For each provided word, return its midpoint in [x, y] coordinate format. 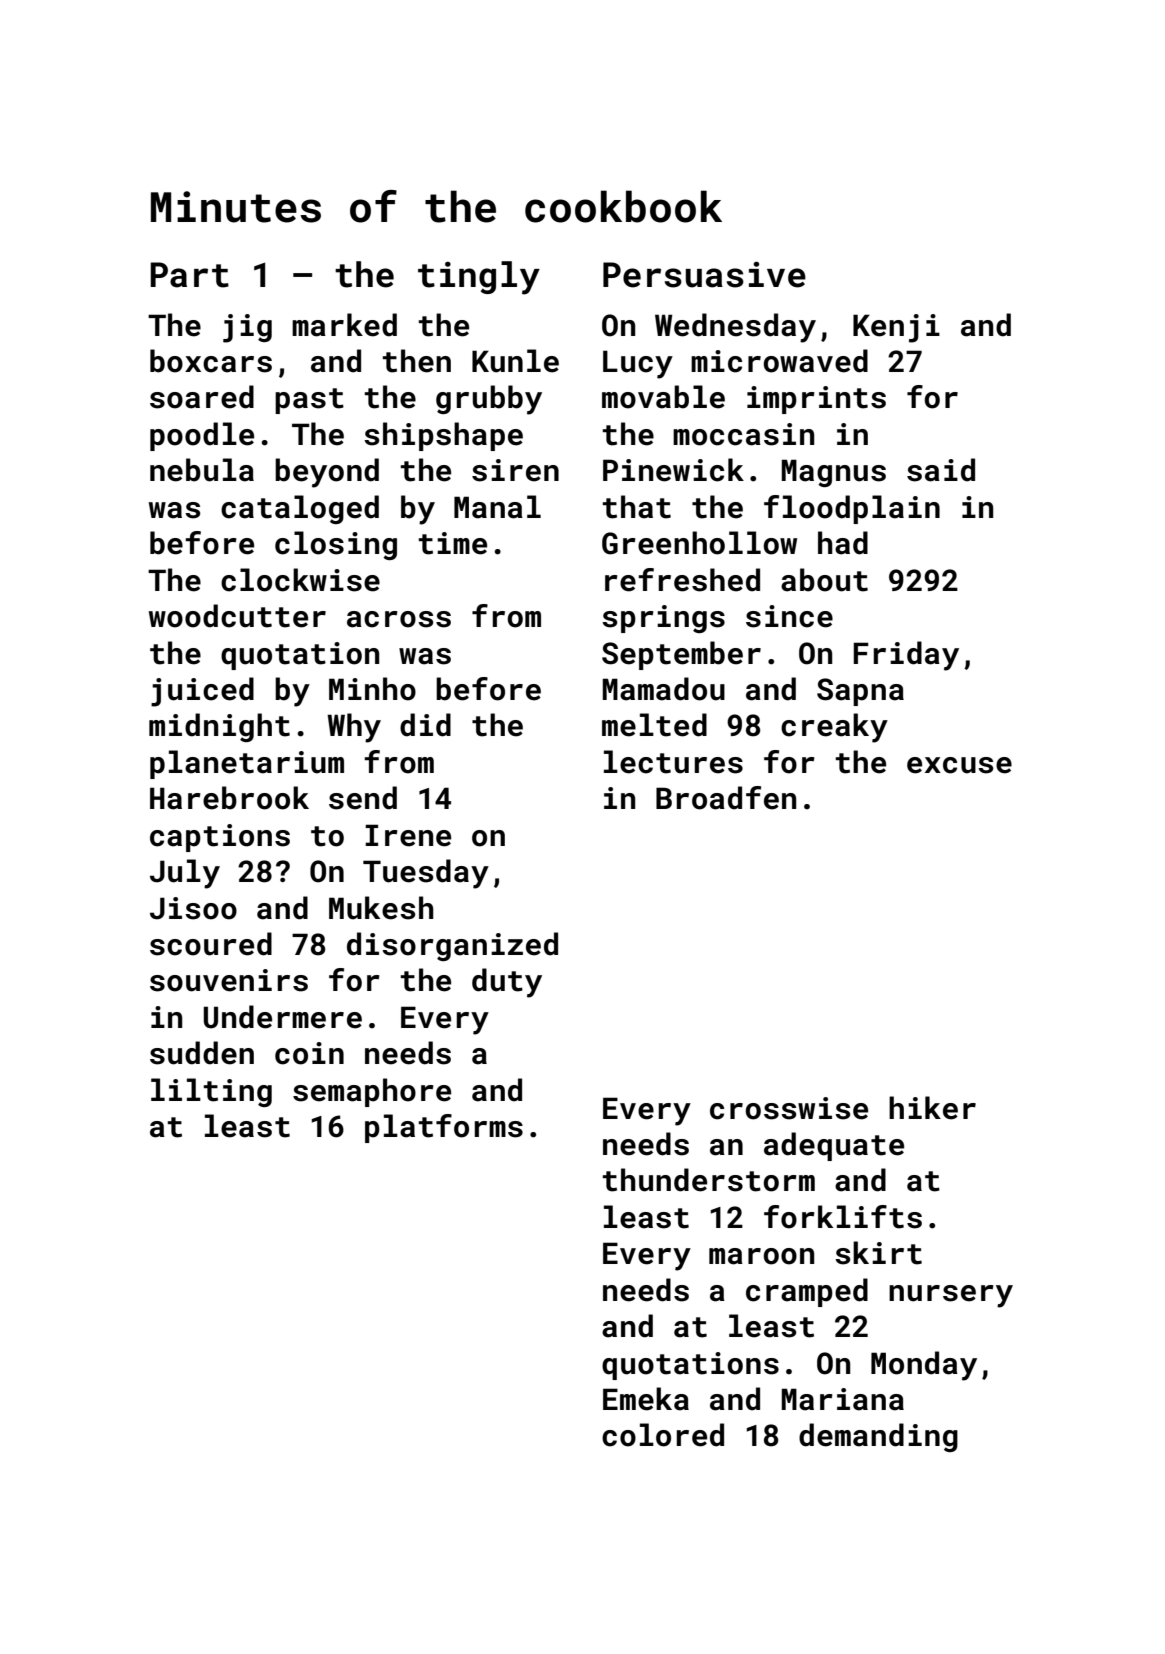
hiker [932, 1108]
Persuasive [704, 274]
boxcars [211, 361]
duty [507, 983]
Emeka [646, 1399]
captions [220, 838]
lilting [211, 1092]
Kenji [896, 328]
